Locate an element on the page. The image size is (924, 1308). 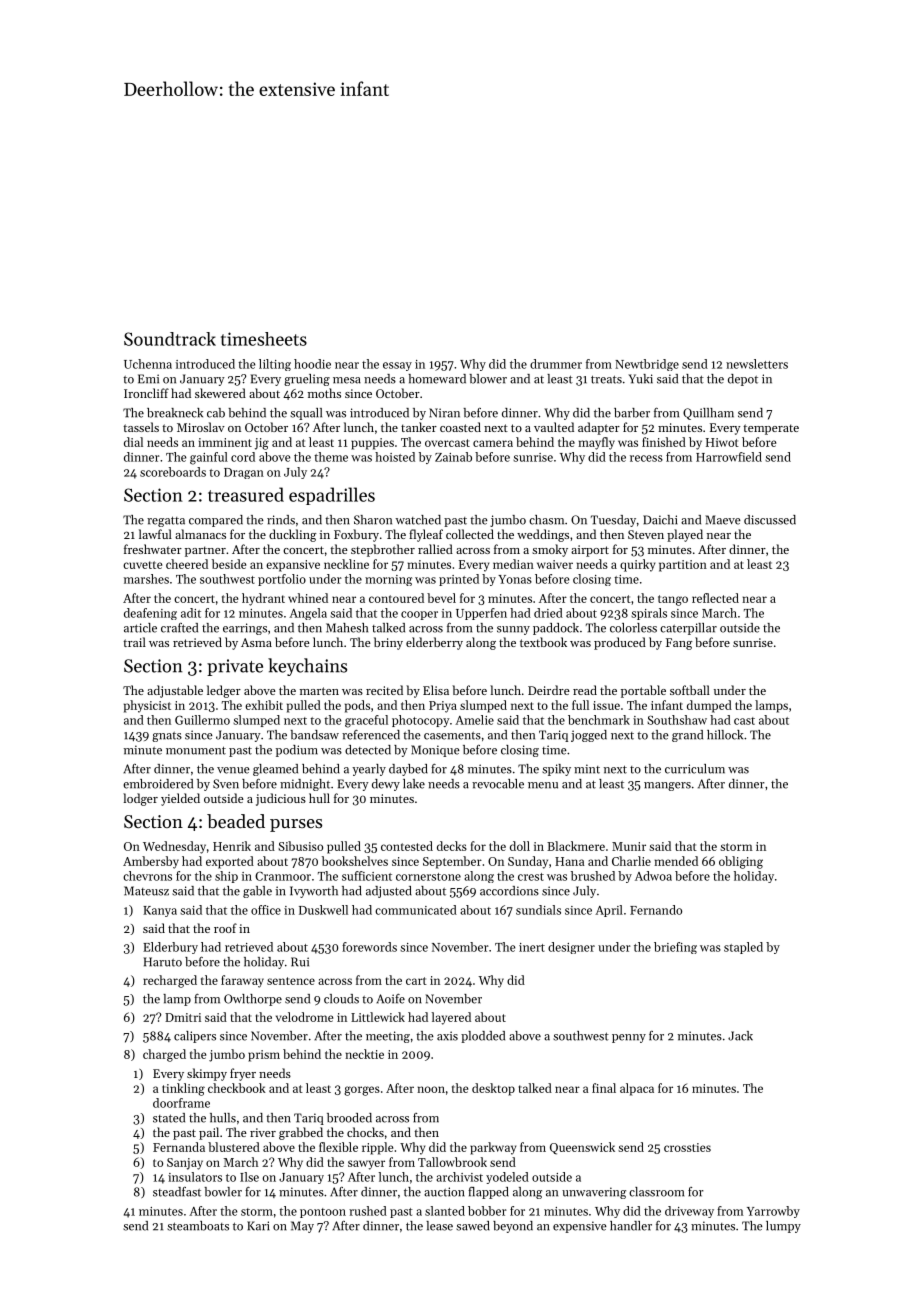
treats is located at coordinates (606, 379).
